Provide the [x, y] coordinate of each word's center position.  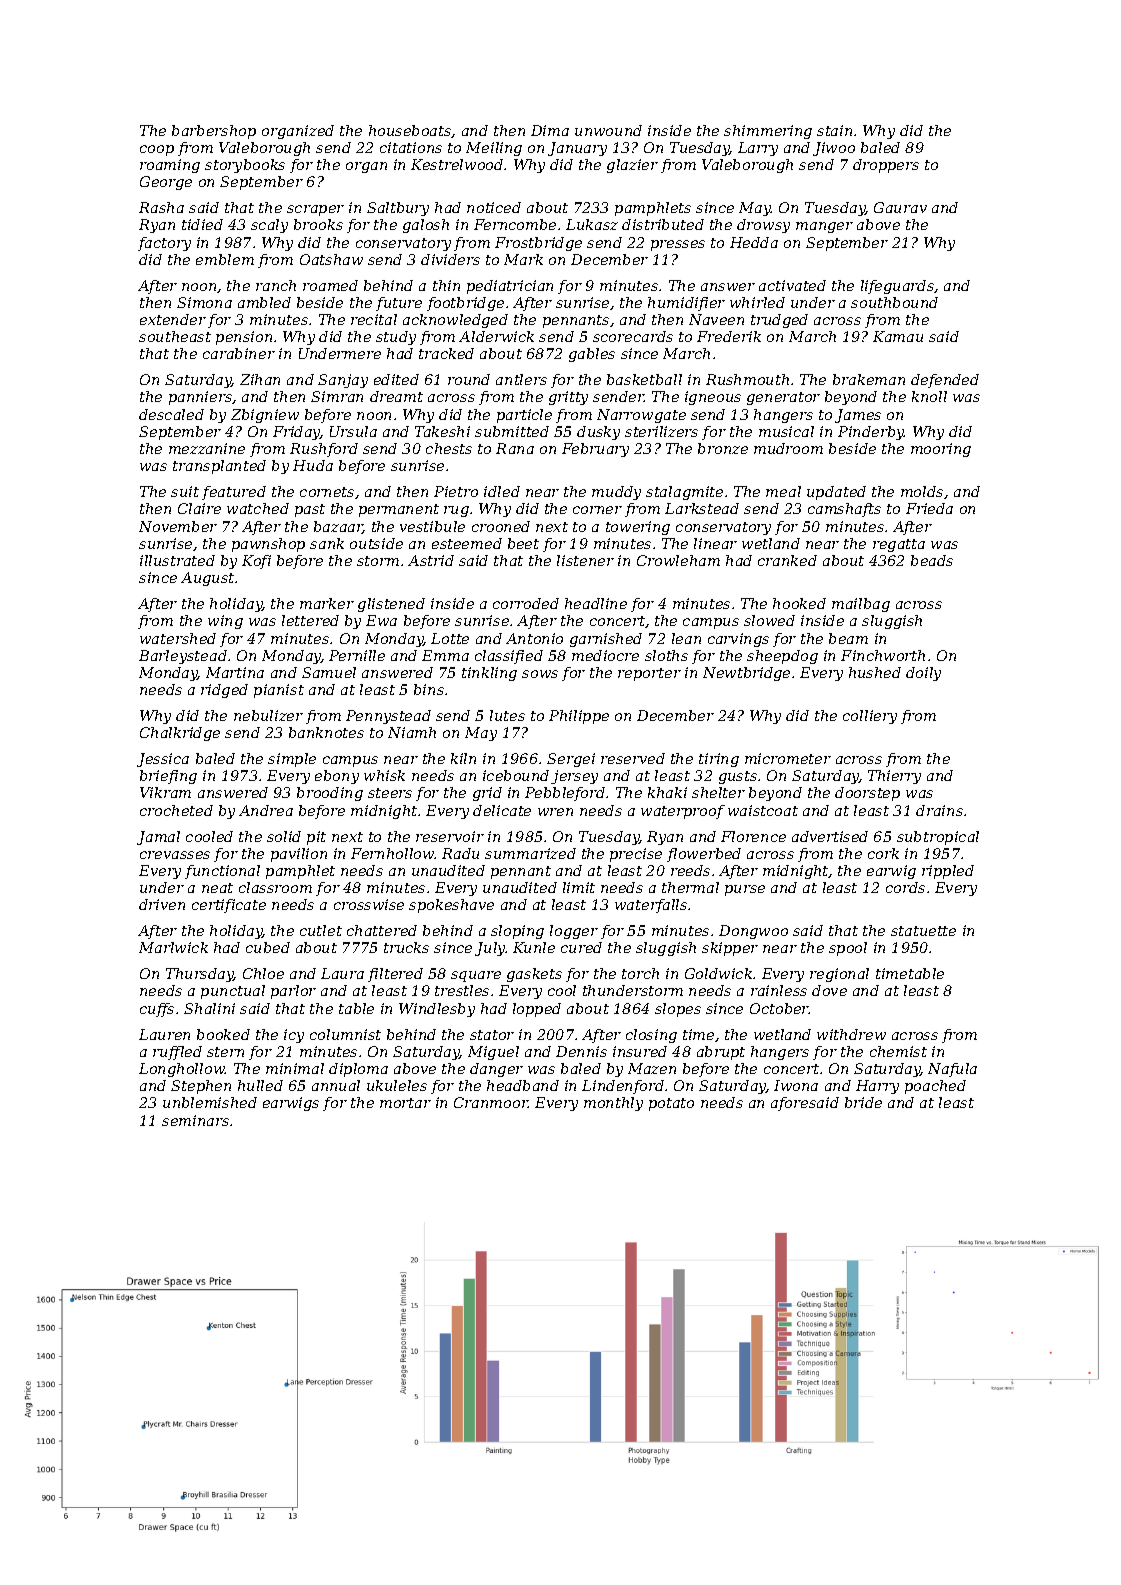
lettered [310, 620]
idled [502, 491]
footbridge [465, 304]
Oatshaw [331, 259]
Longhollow [182, 1070]
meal [783, 491]
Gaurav [900, 207]
